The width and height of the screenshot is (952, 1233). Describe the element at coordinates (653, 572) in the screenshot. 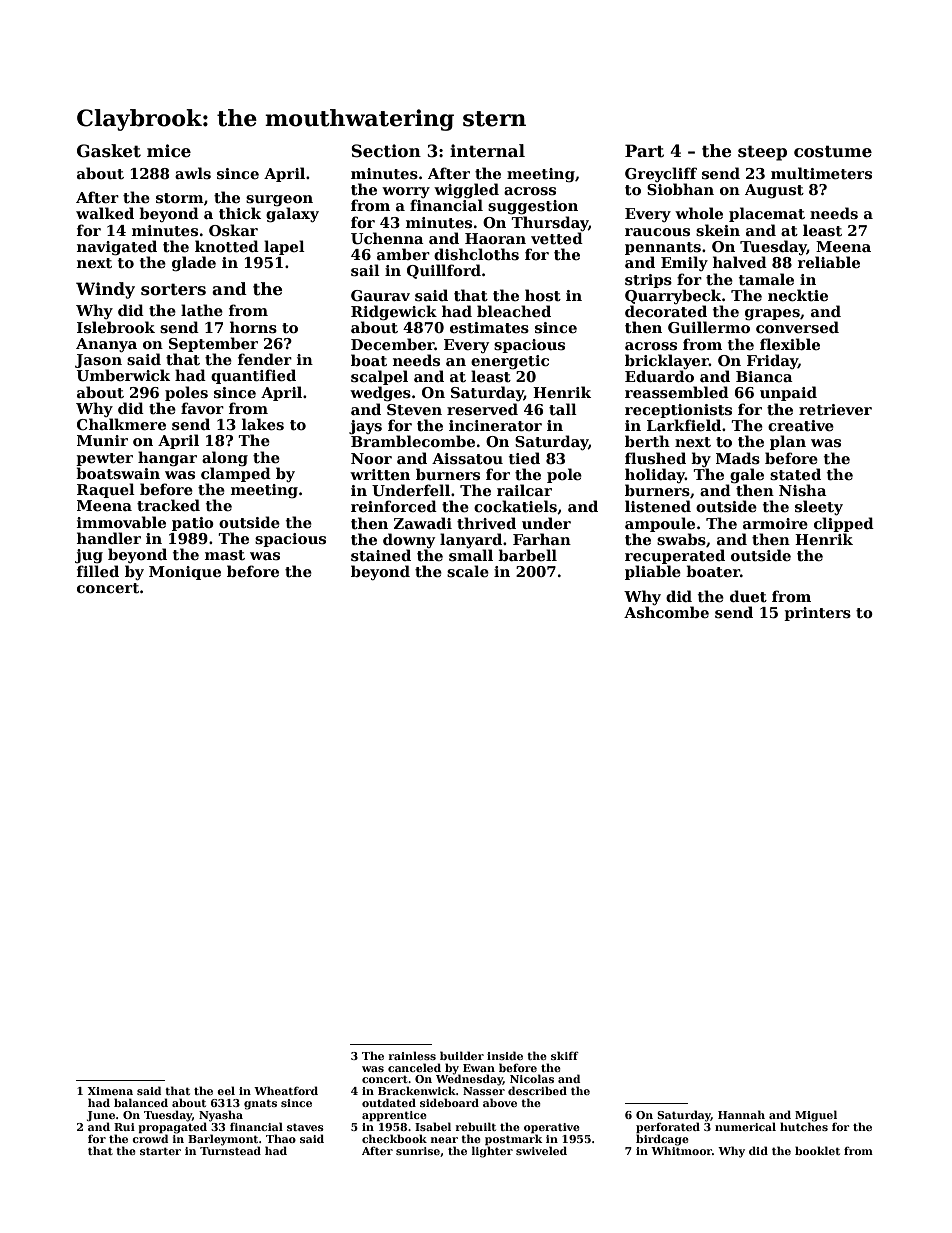

I see `pliable` at that location.
